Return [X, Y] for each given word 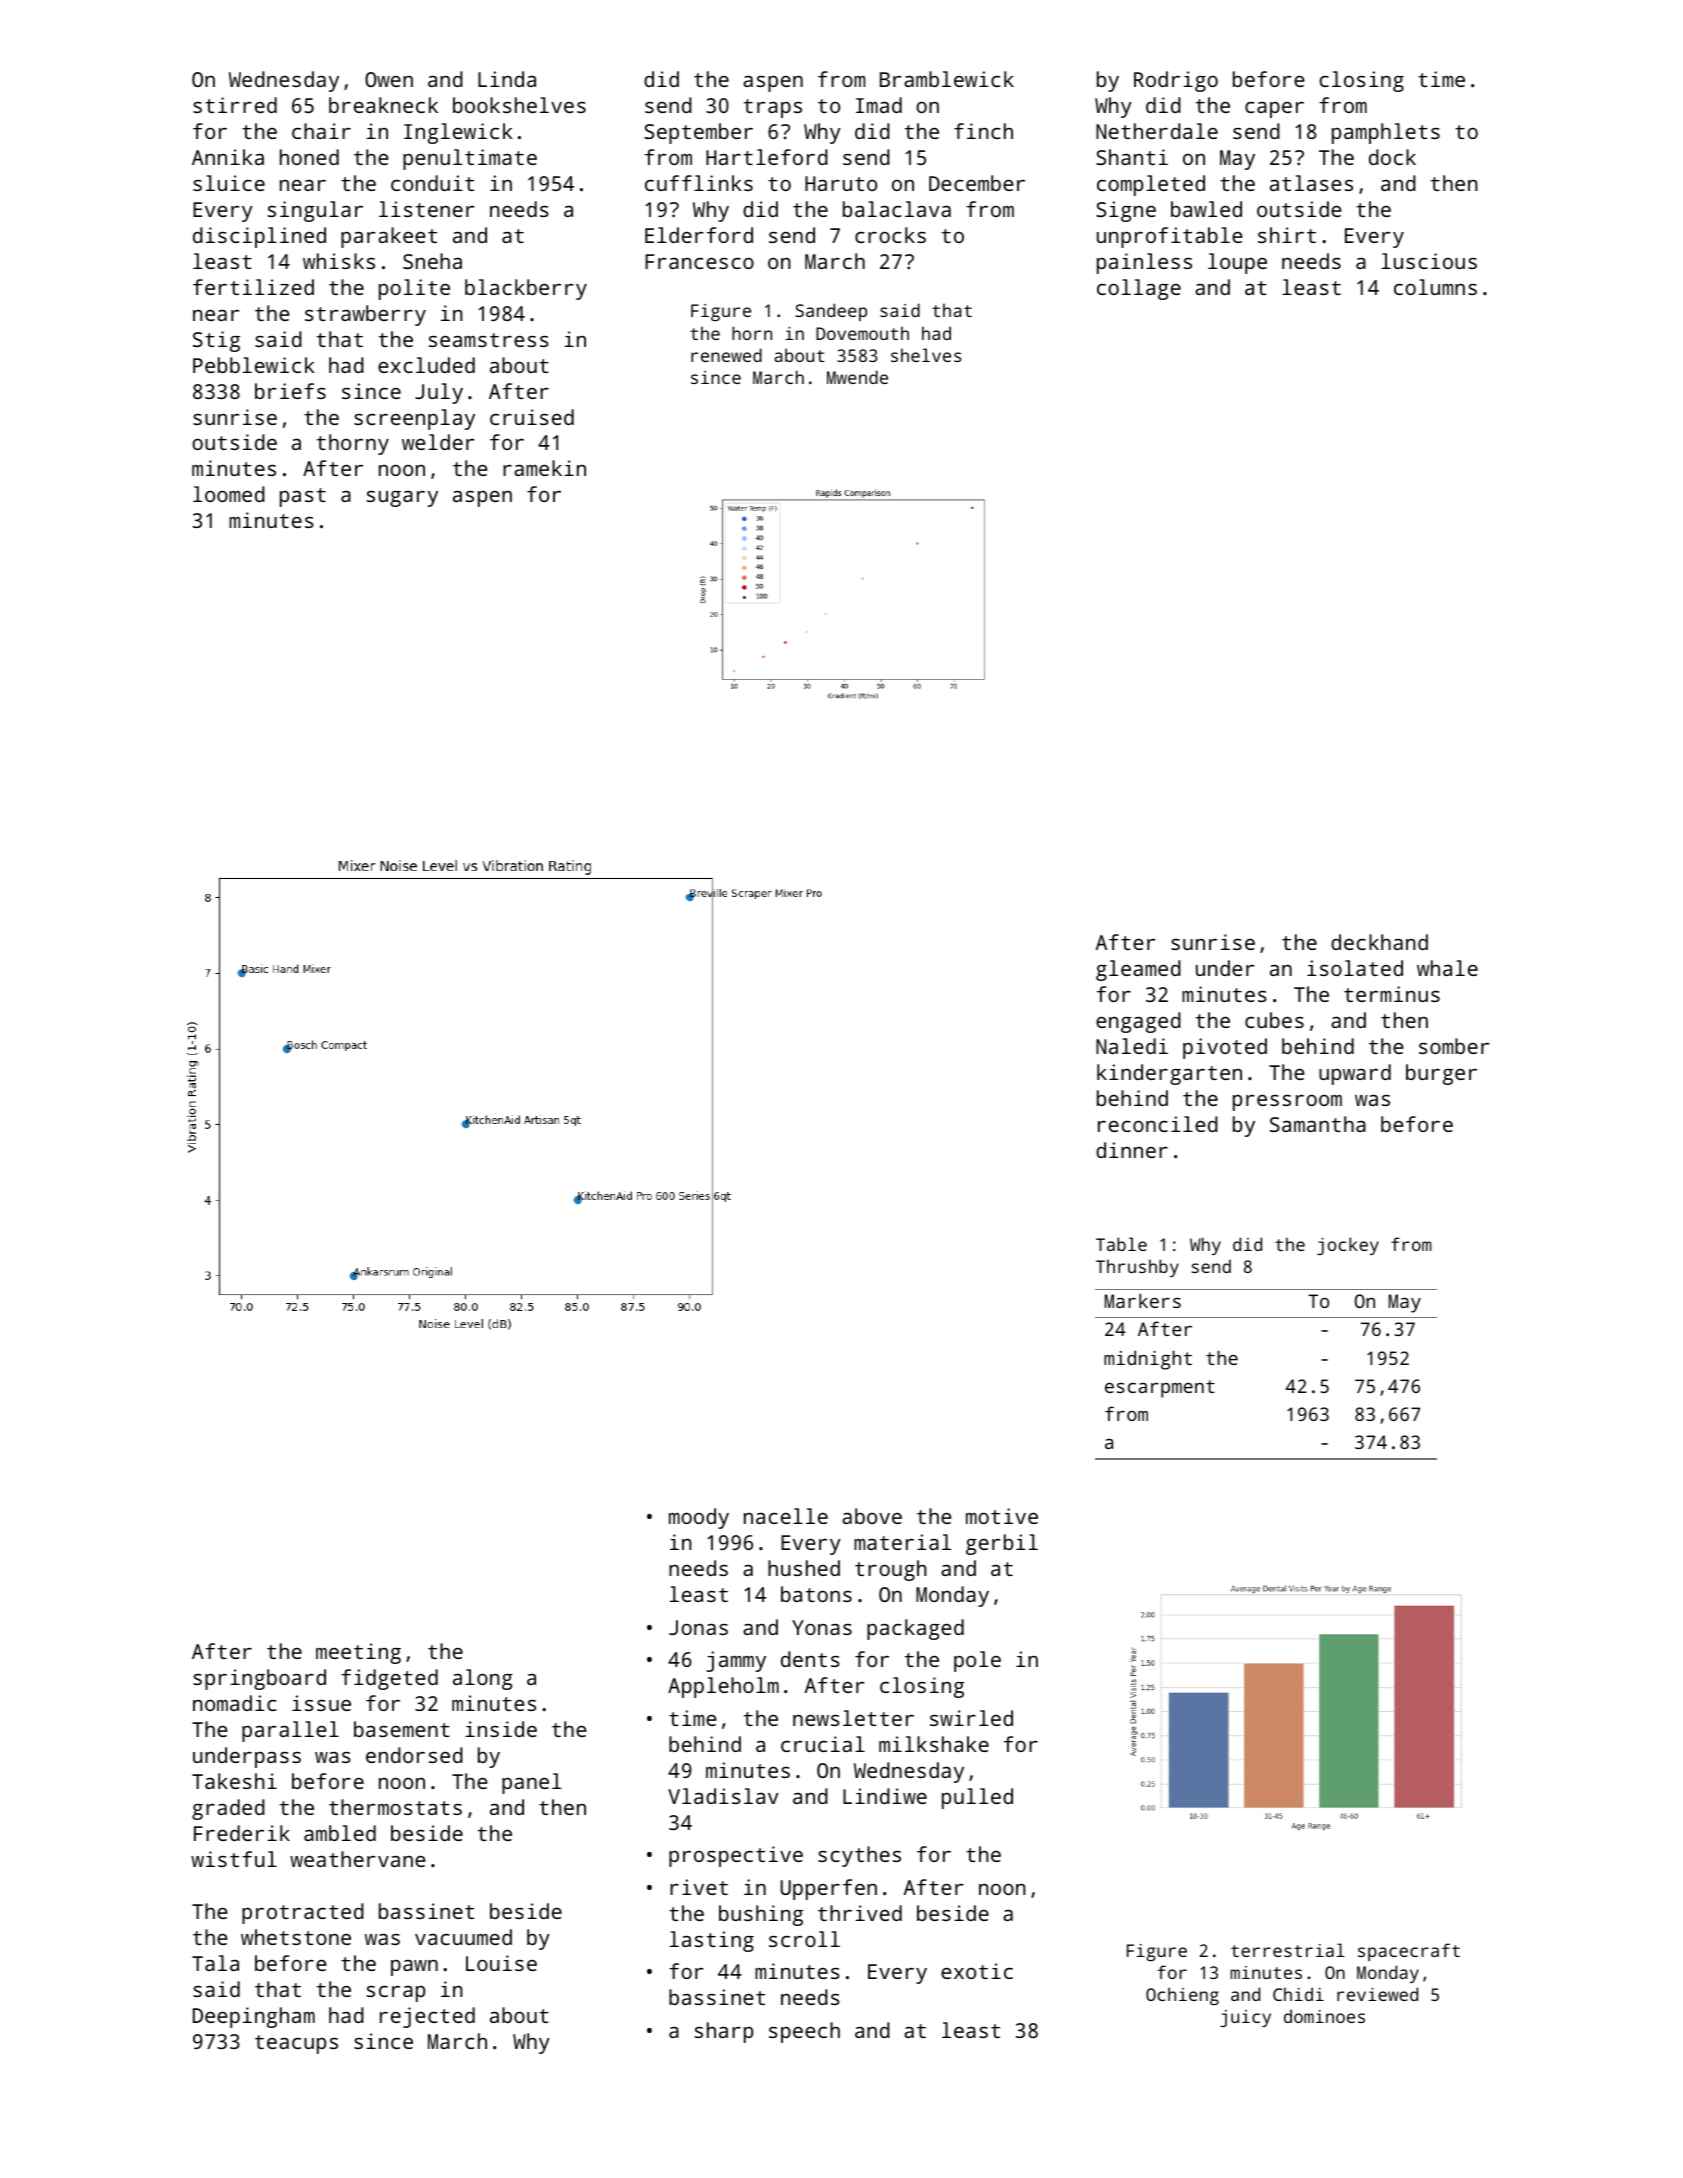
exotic [977, 1971]
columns [1435, 287]
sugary [402, 499]
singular [315, 211]
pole [977, 1661]
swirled [971, 1718]
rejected [427, 2017]
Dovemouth [862, 333]
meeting [358, 1653]
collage [1139, 289]
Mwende [857, 377]
